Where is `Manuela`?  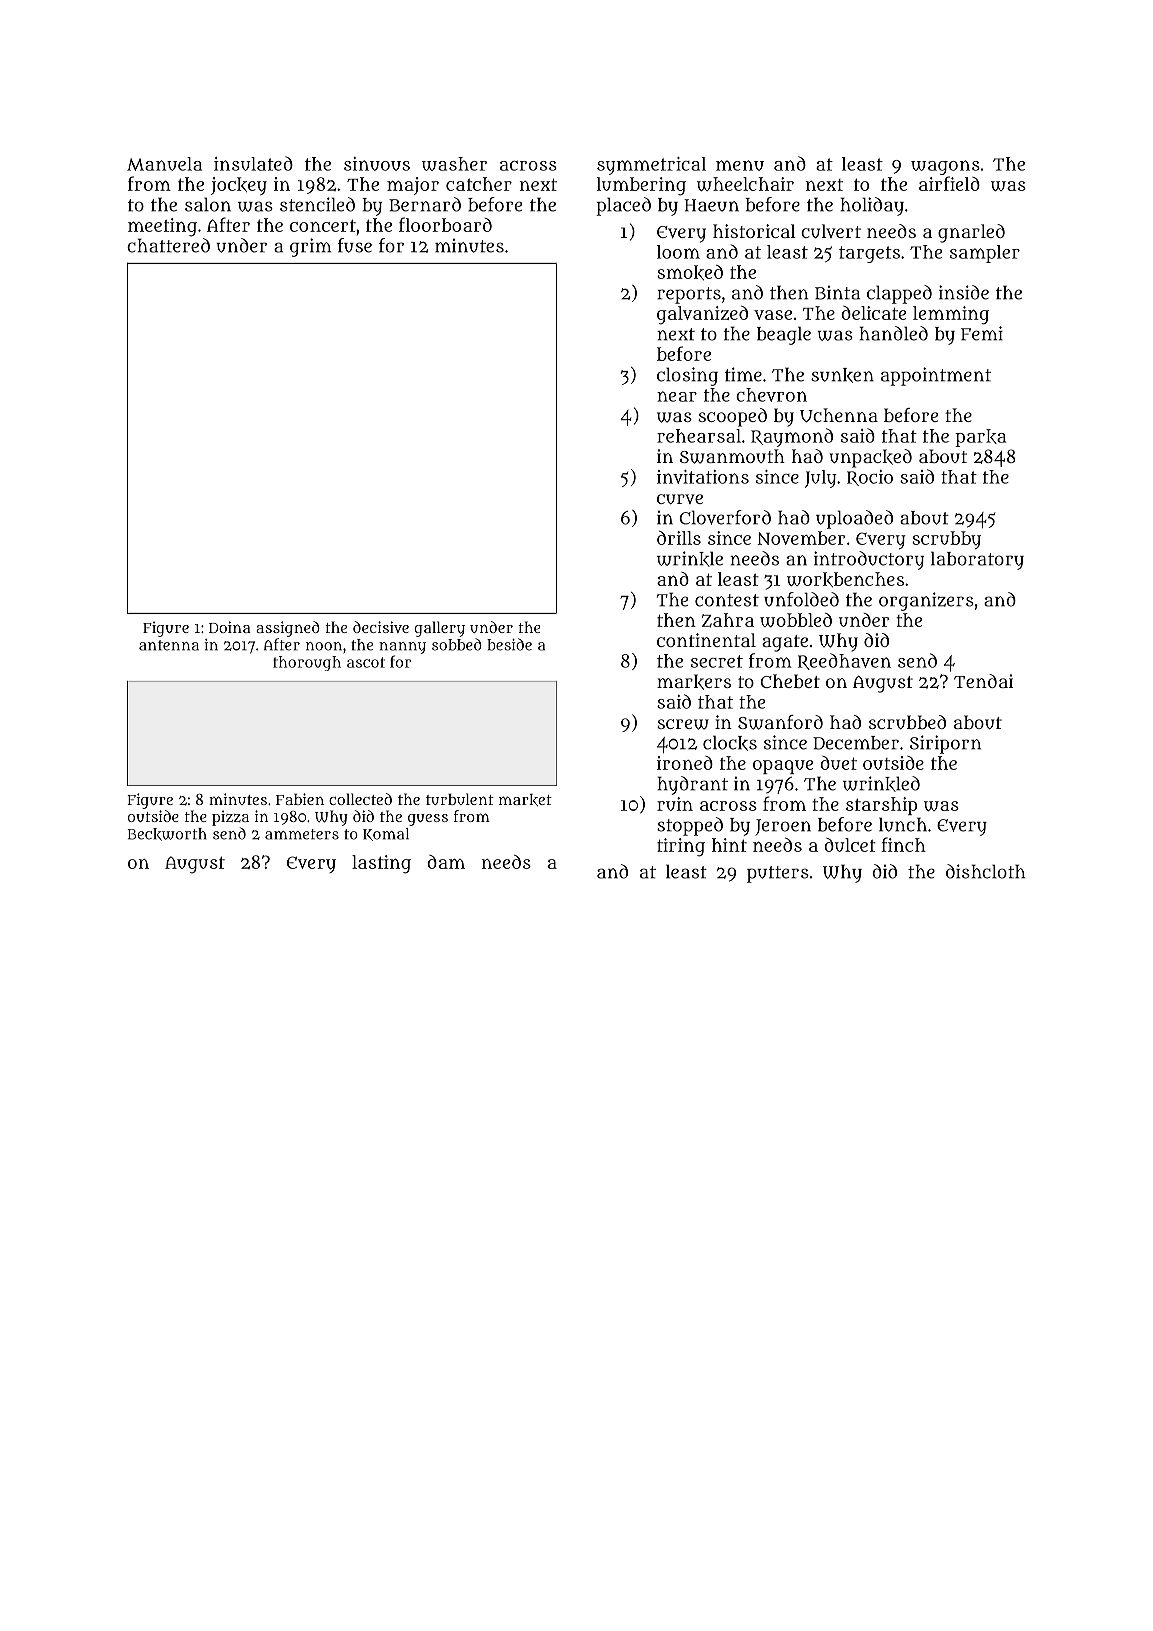
Manuela is located at coordinates (164, 164).
